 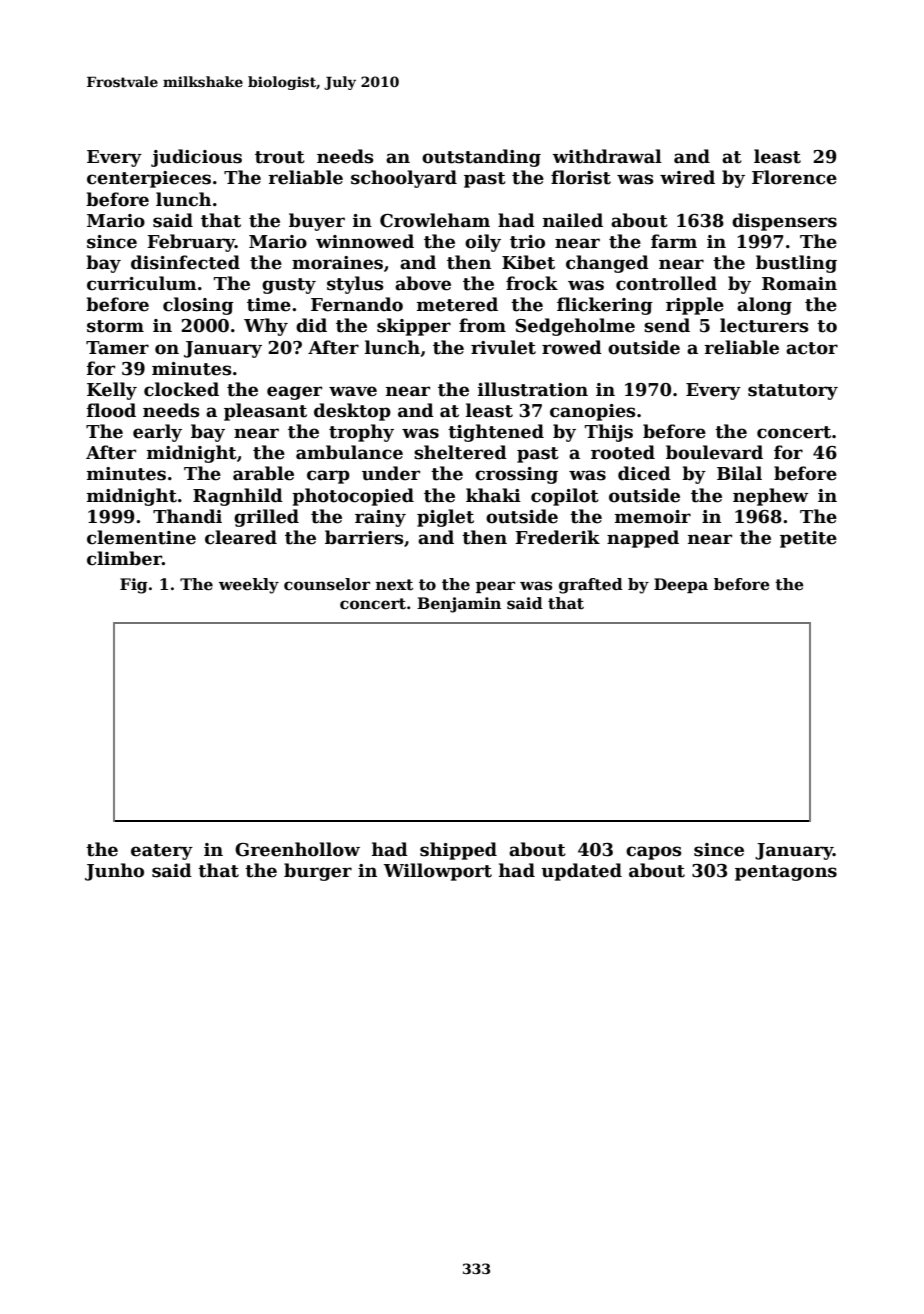 What do you see at coordinates (134, 586) in the screenshot?
I see `Fig` at bounding box center [134, 586].
